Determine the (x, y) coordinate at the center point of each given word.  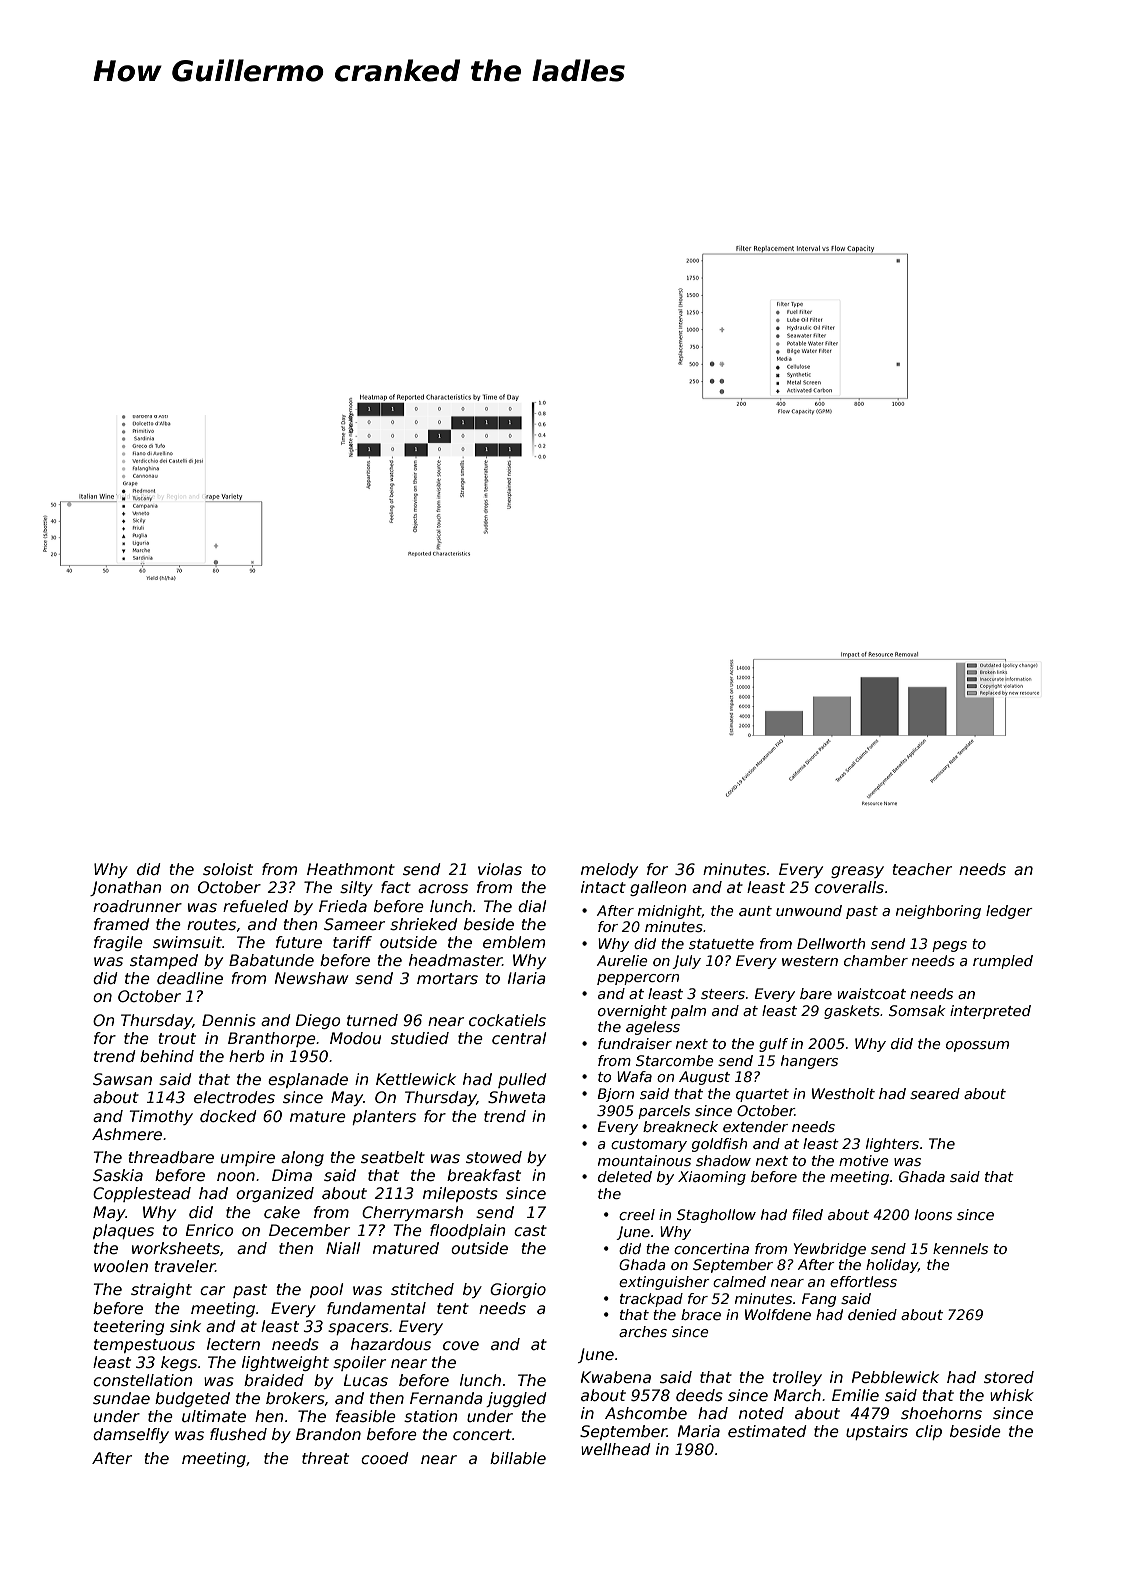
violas (500, 869)
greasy (857, 872)
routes (211, 925)
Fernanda (446, 1398)
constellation (142, 1380)
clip (929, 1432)
